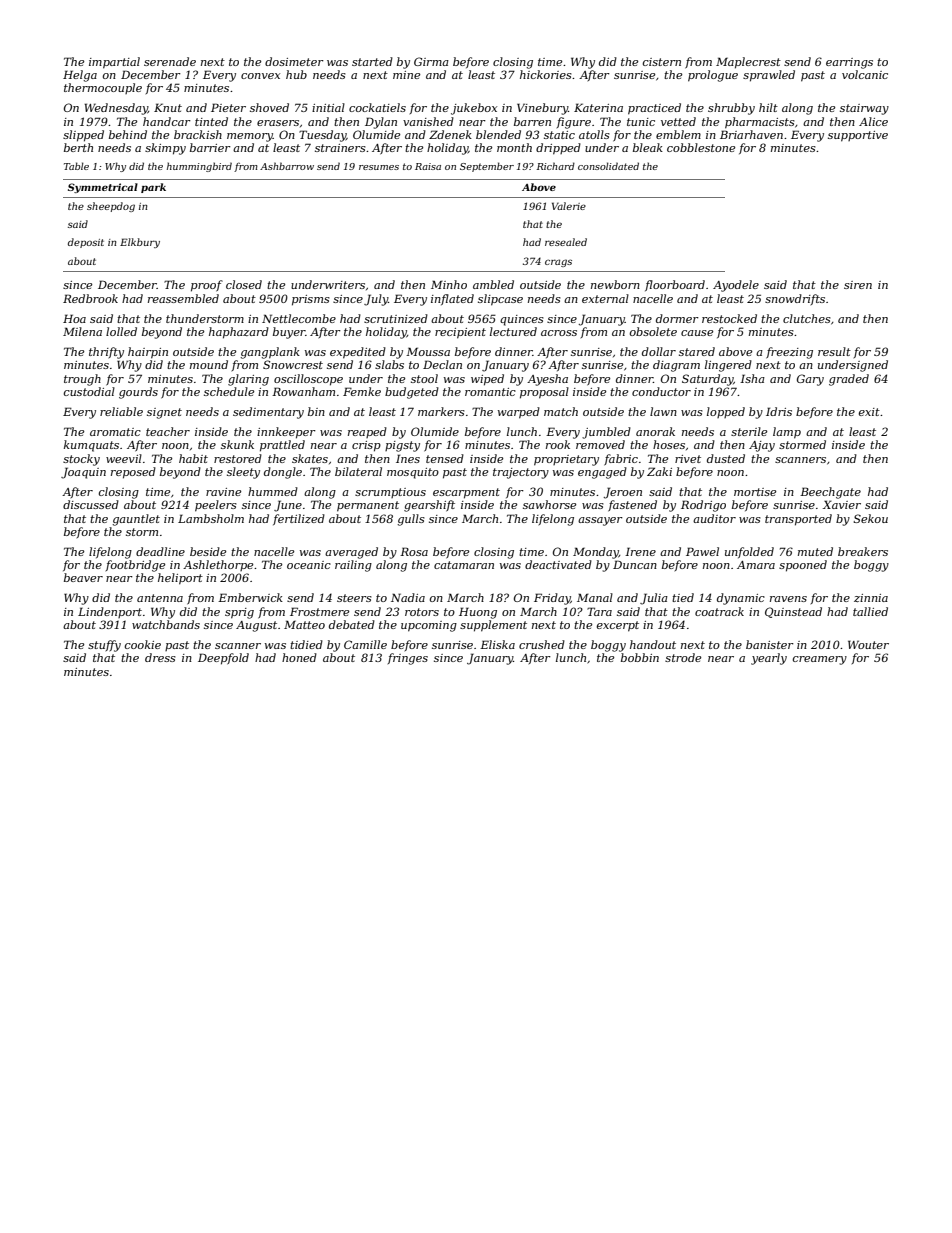  Describe the element at coordinates (268, 413) in the screenshot. I see `sedimentary` at that location.
